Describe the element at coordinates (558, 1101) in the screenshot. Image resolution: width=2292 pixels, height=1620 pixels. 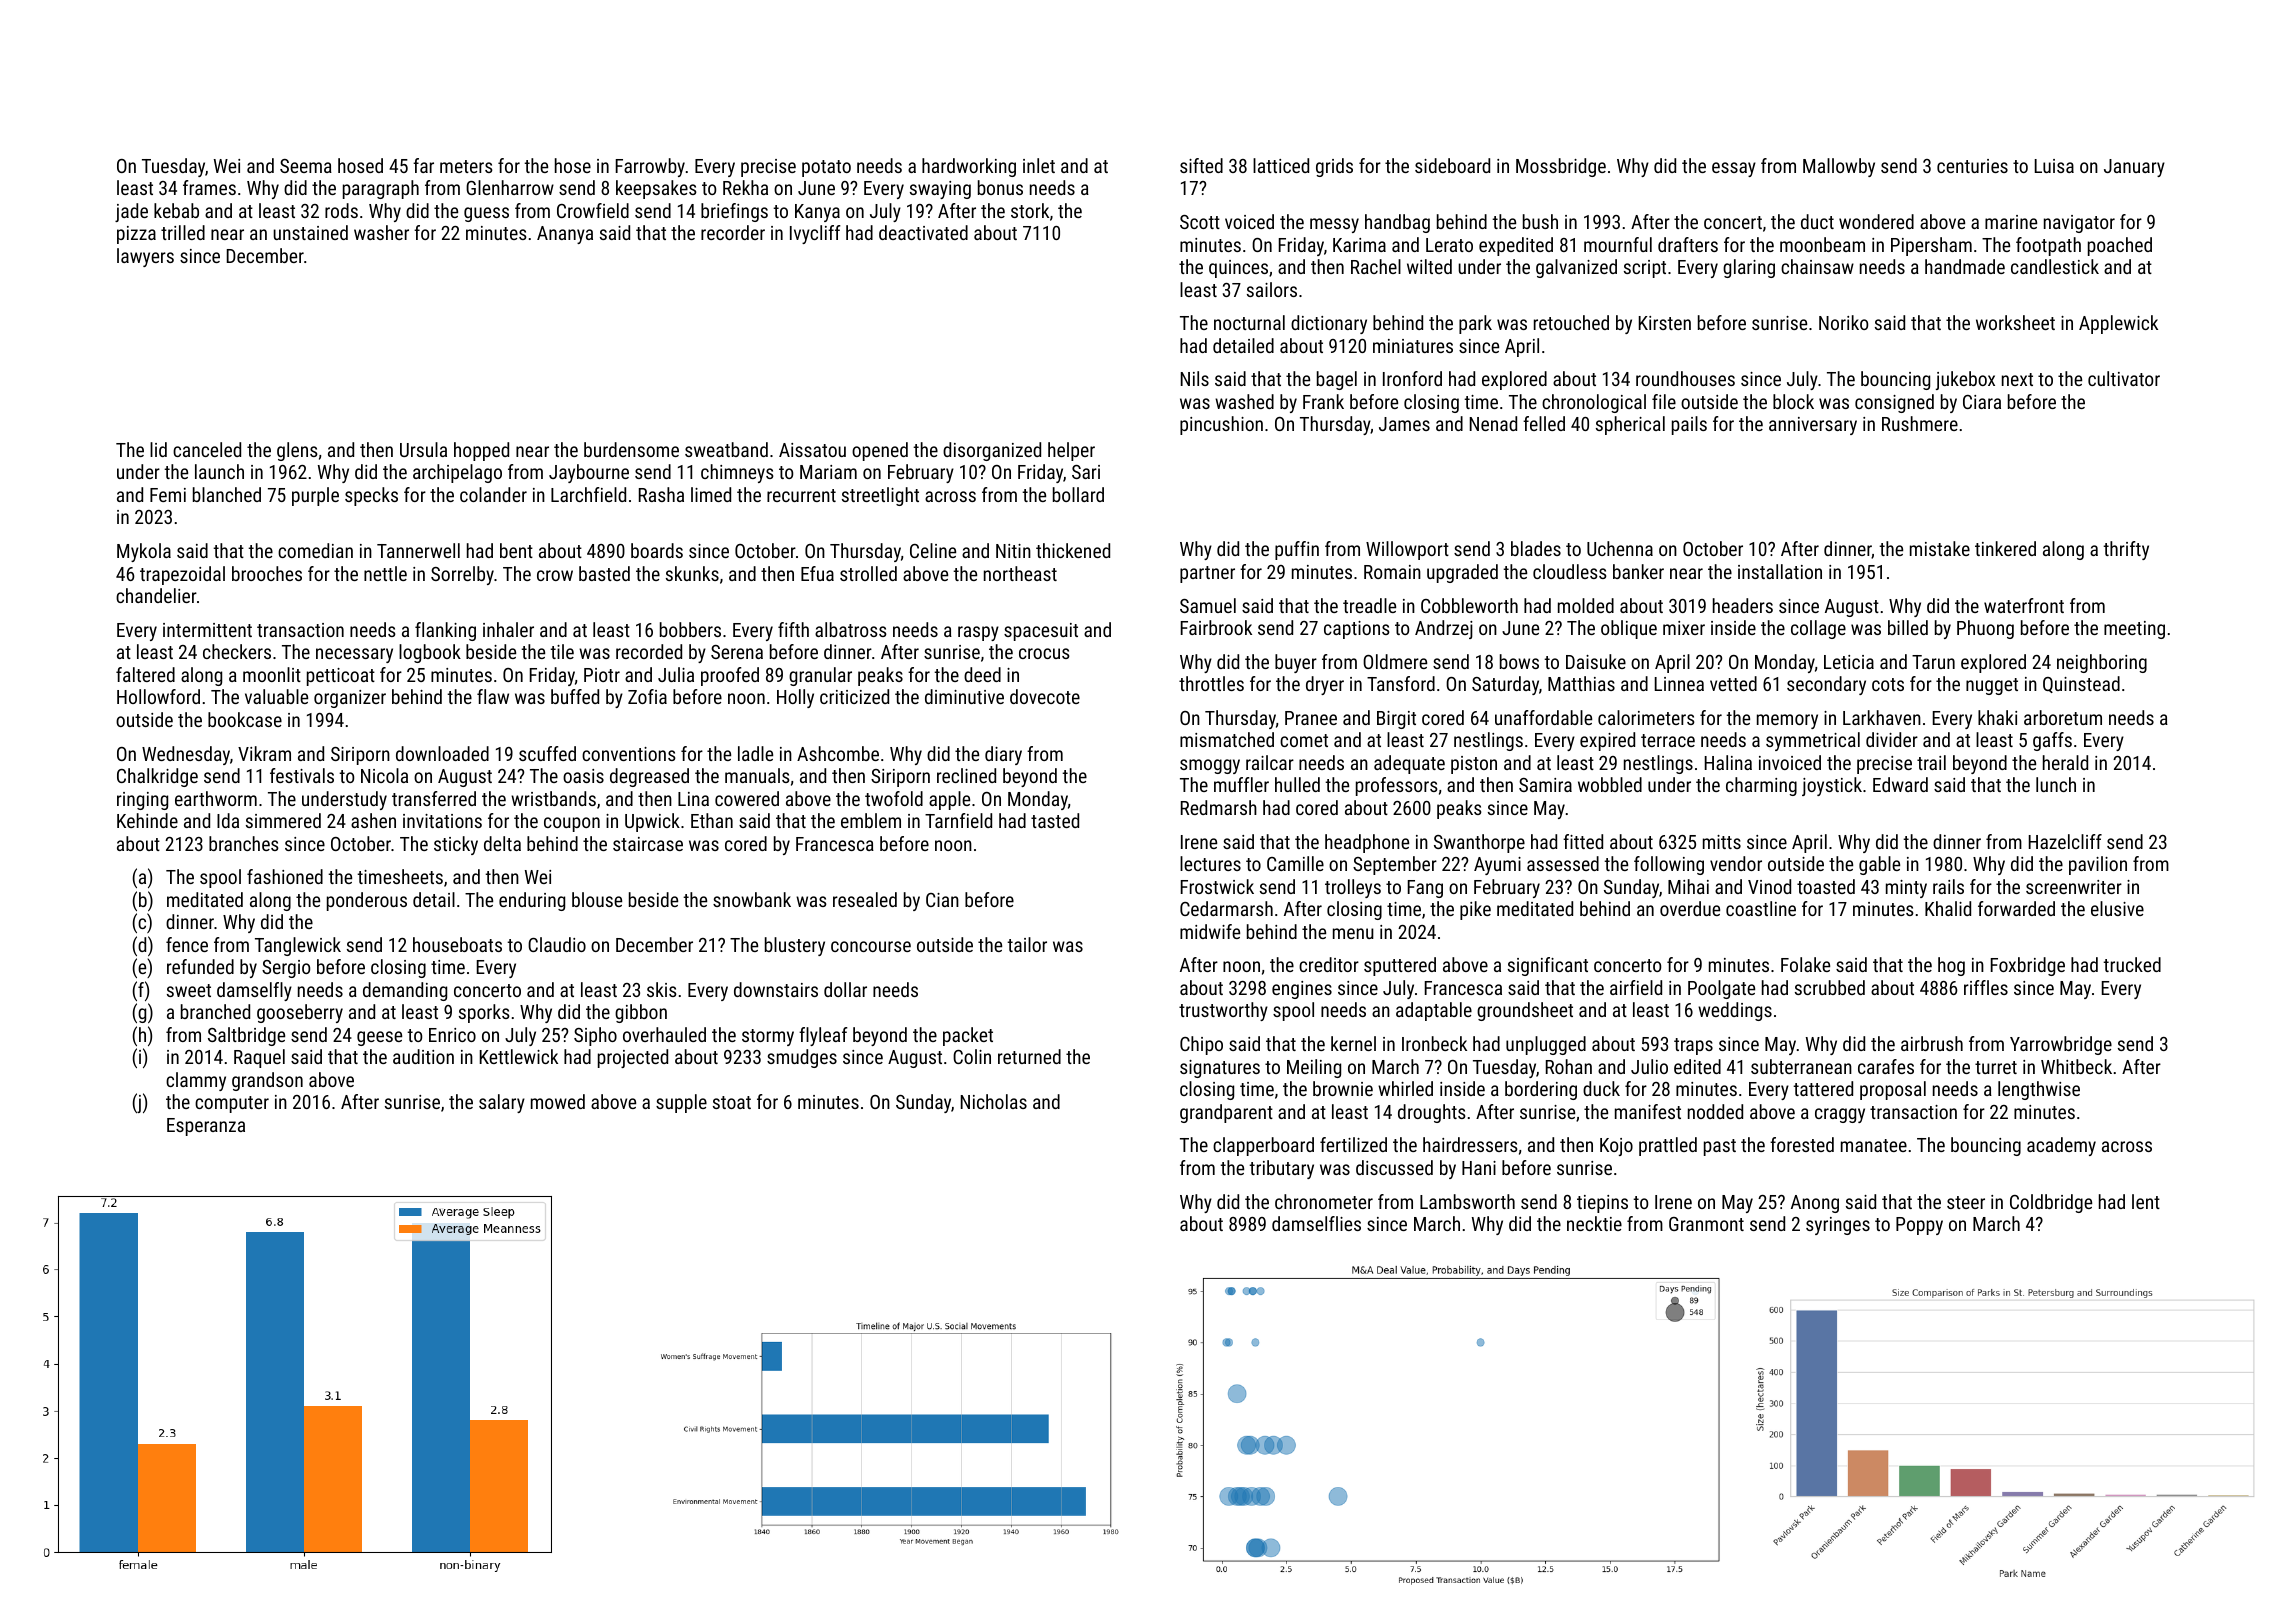
I see `mowed` at that location.
